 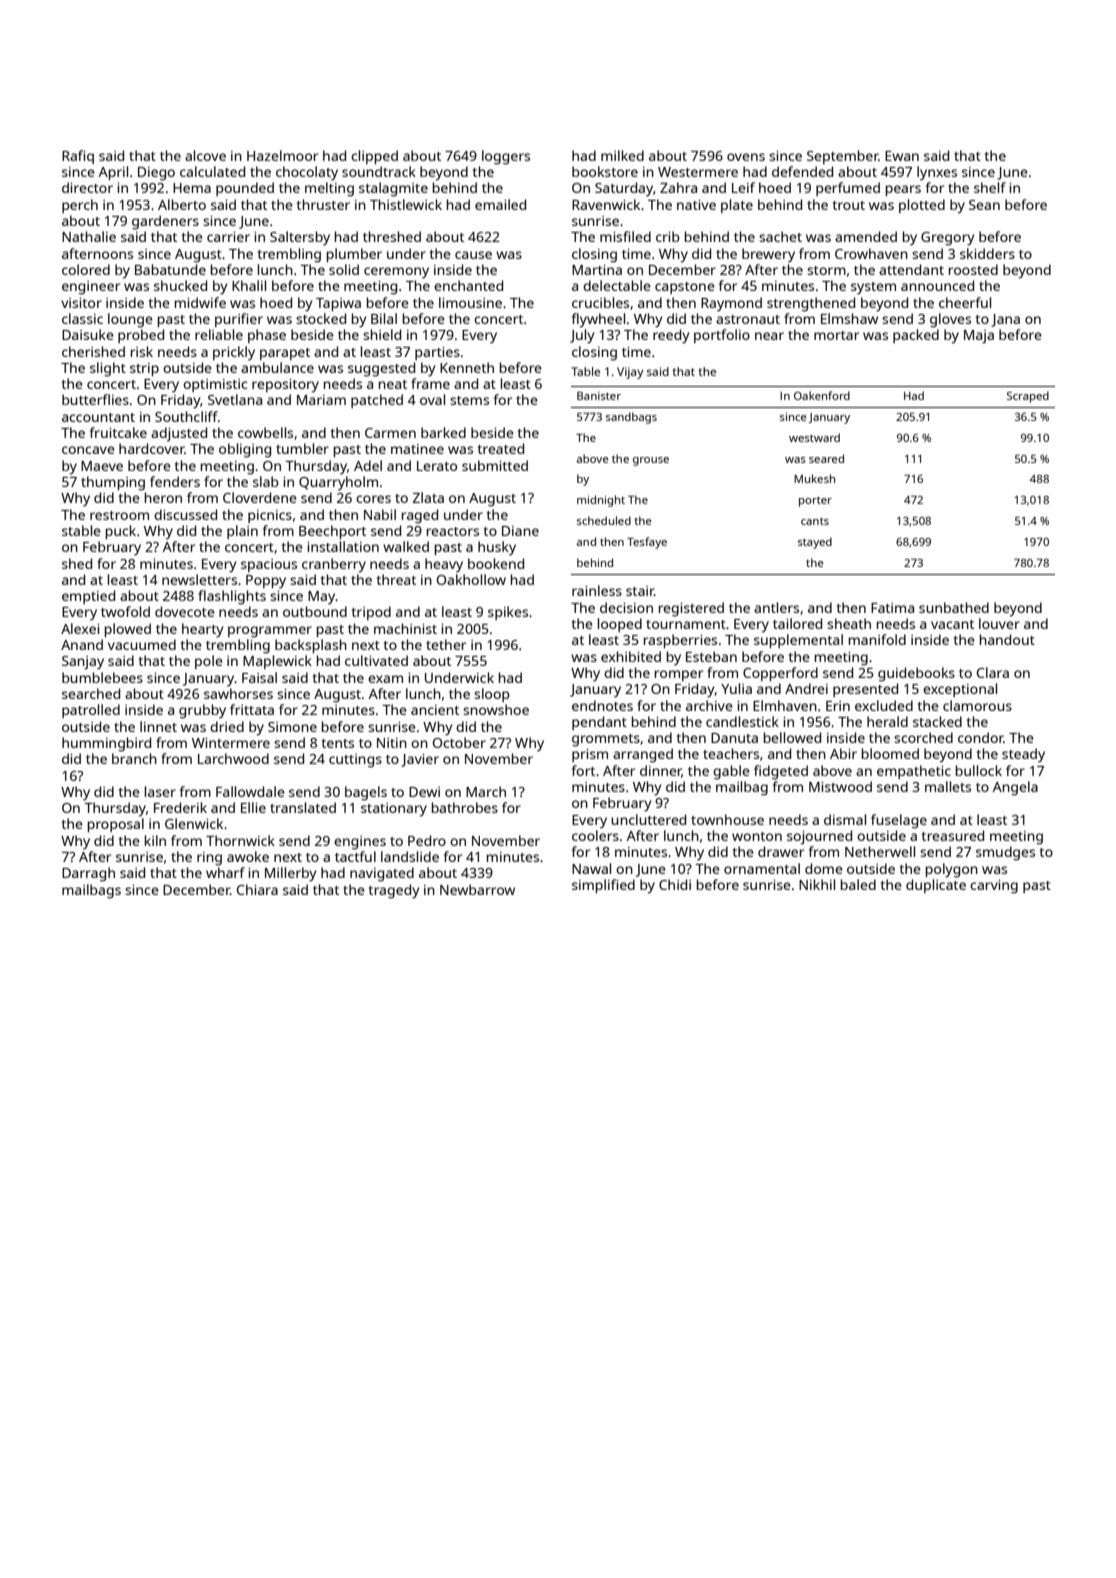 What do you see at coordinates (798, 641) in the screenshot?
I see `supplemental` at bounding box center [798, 641].
